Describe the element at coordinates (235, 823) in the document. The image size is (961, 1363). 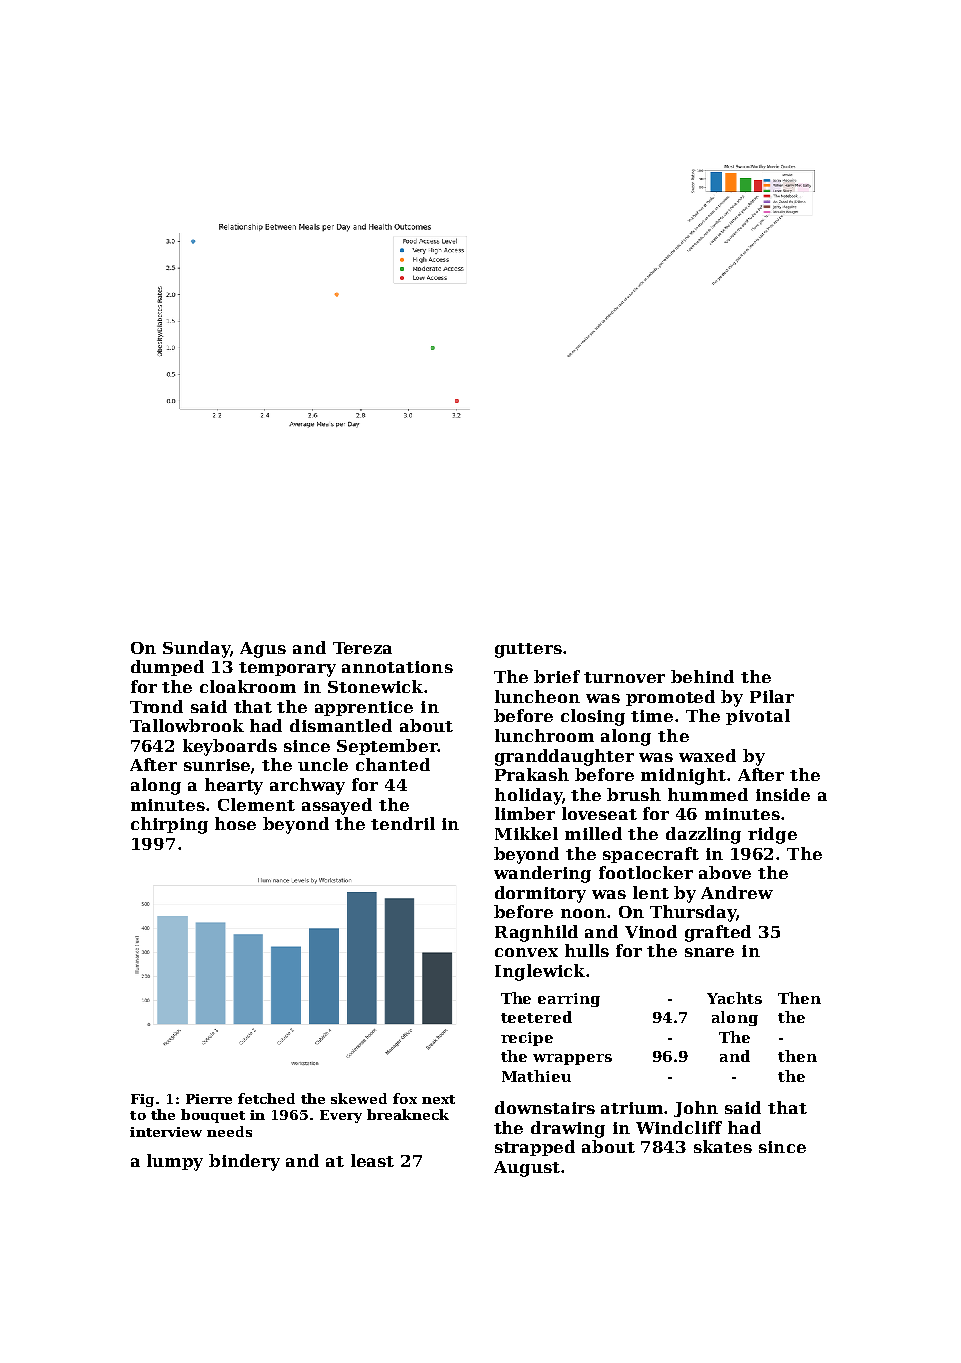
I see `hose` at that location.
